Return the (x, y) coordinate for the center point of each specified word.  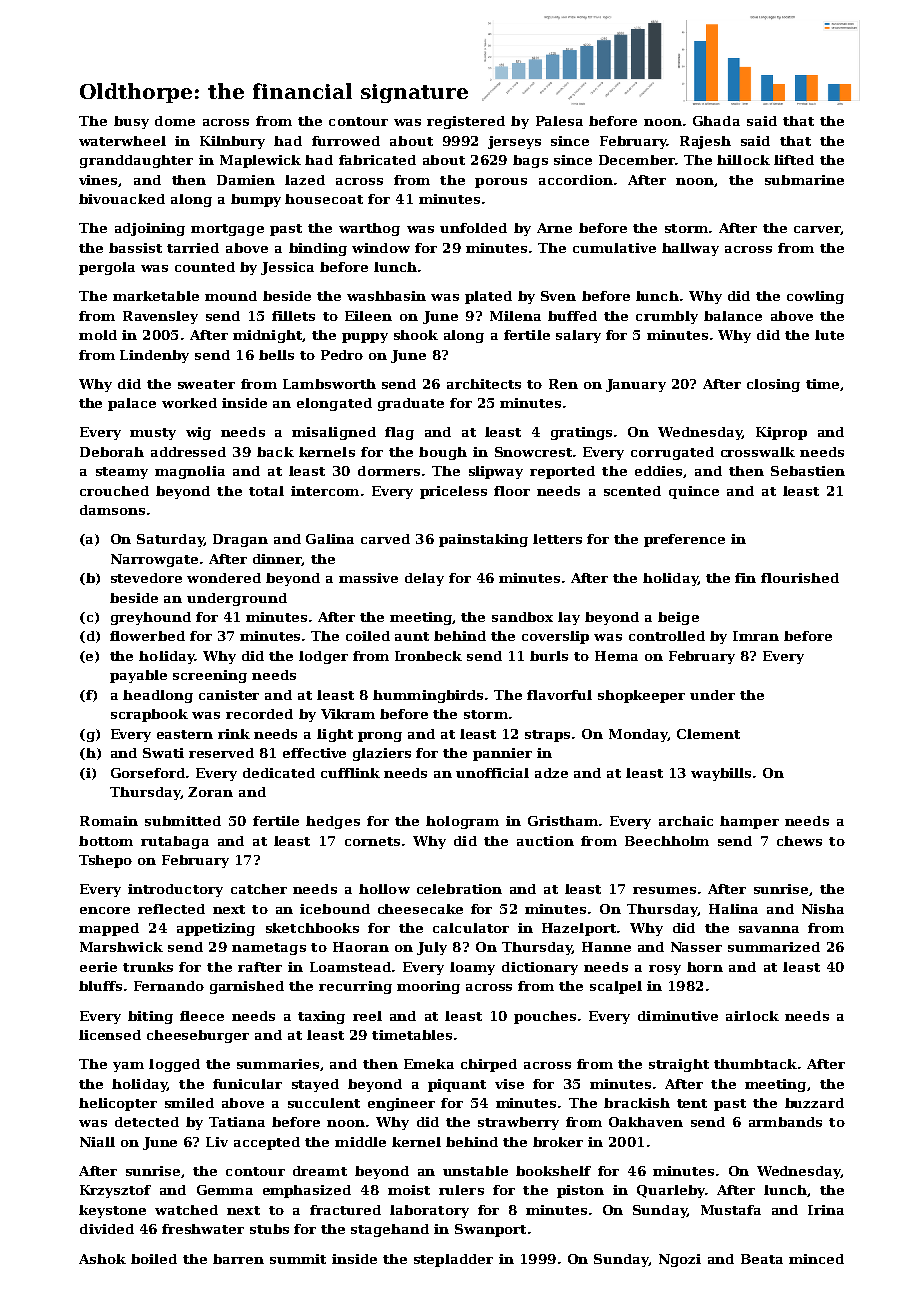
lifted (794, 160)
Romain (109, 821)
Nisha (823, 909)
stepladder (453, 1260)
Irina (826, 1210)
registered (466, 122)
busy (131, 122)
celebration (459, 889)
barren (238, 1259)
